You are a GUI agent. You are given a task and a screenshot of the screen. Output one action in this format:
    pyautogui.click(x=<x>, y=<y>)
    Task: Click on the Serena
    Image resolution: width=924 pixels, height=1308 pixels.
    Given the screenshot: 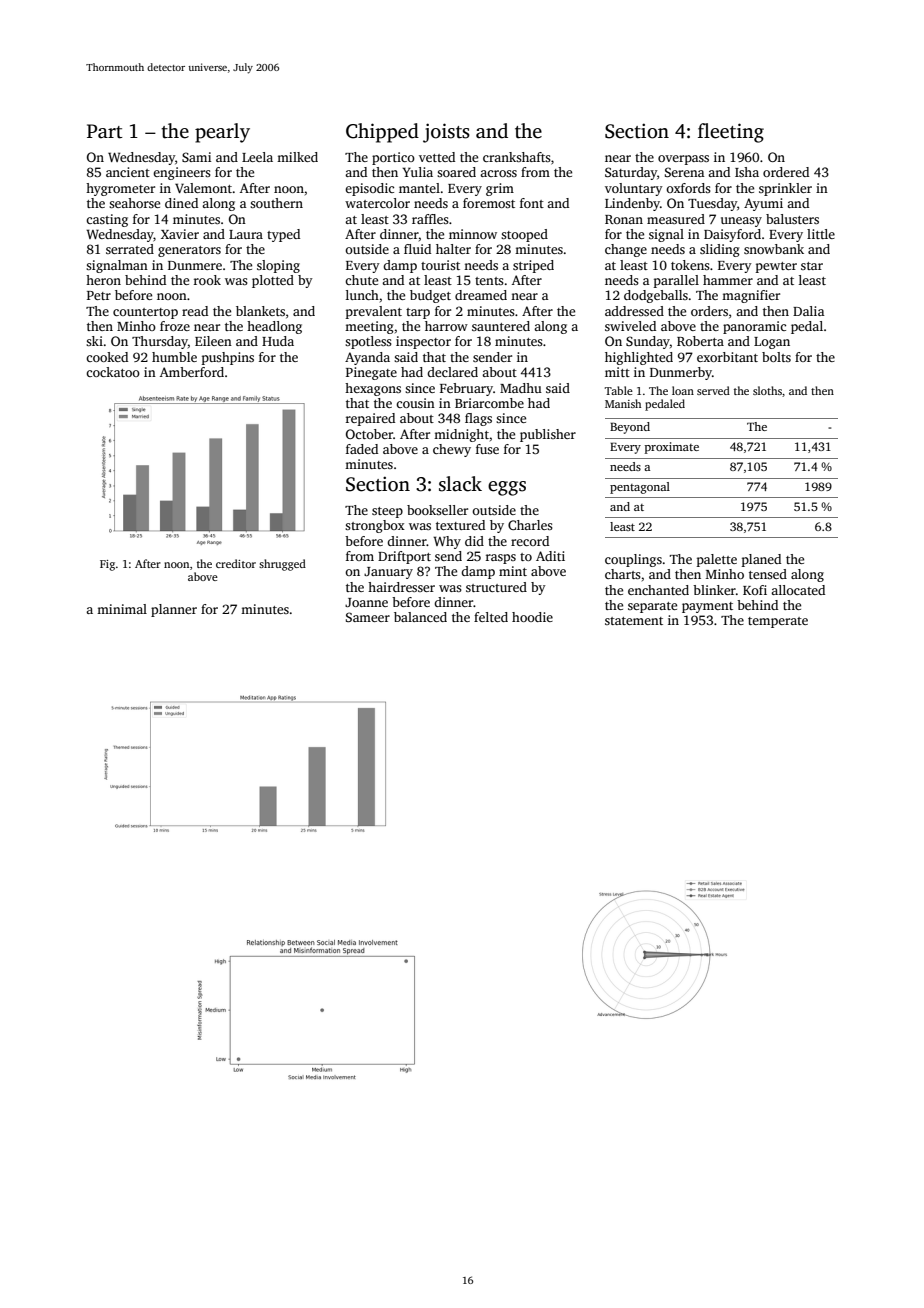 What is the action you would take?
    pyautogui.click(x=685, y=172)
